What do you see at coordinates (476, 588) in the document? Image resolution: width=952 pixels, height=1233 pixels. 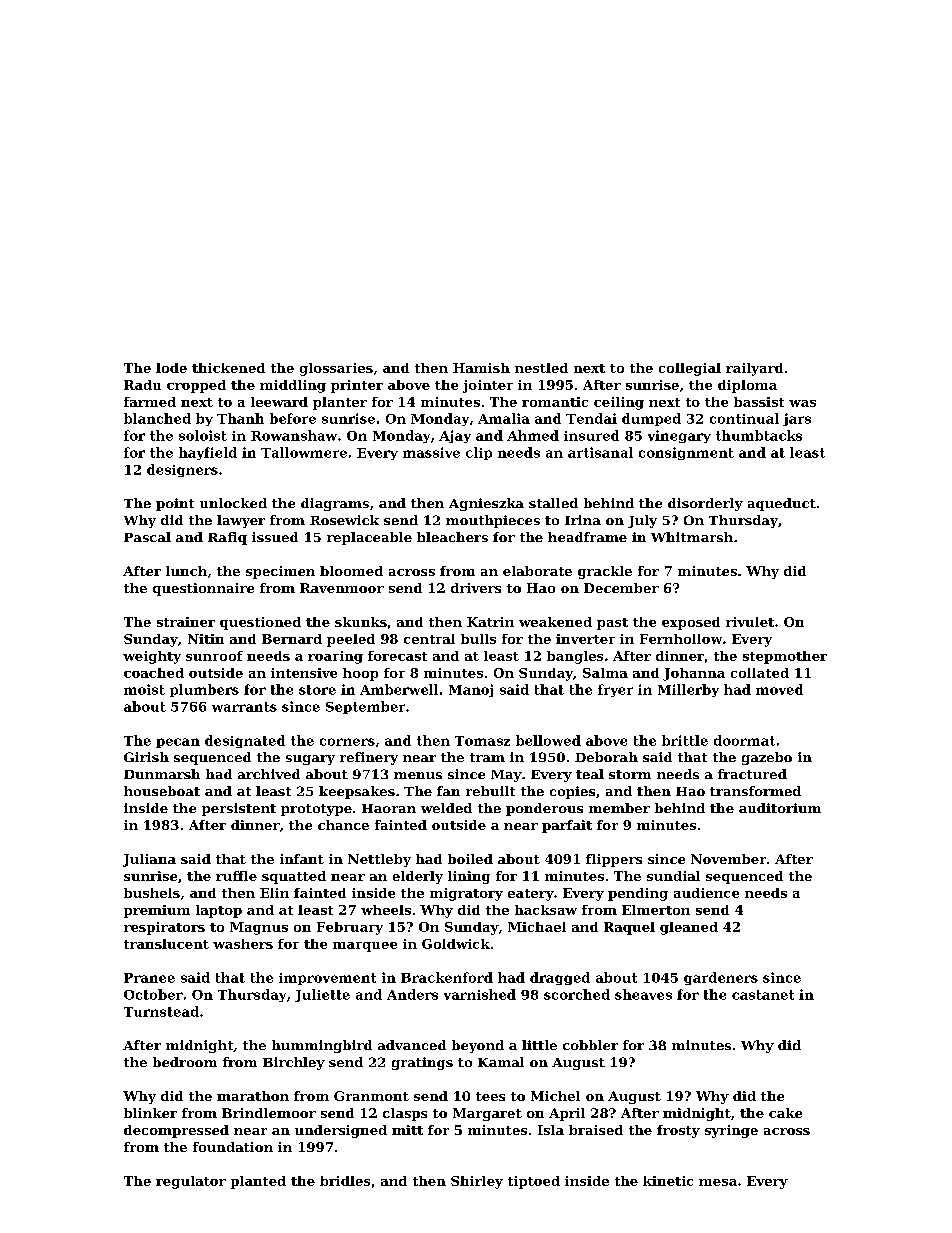 I see `drivers` at bounding box center [476, 588].
